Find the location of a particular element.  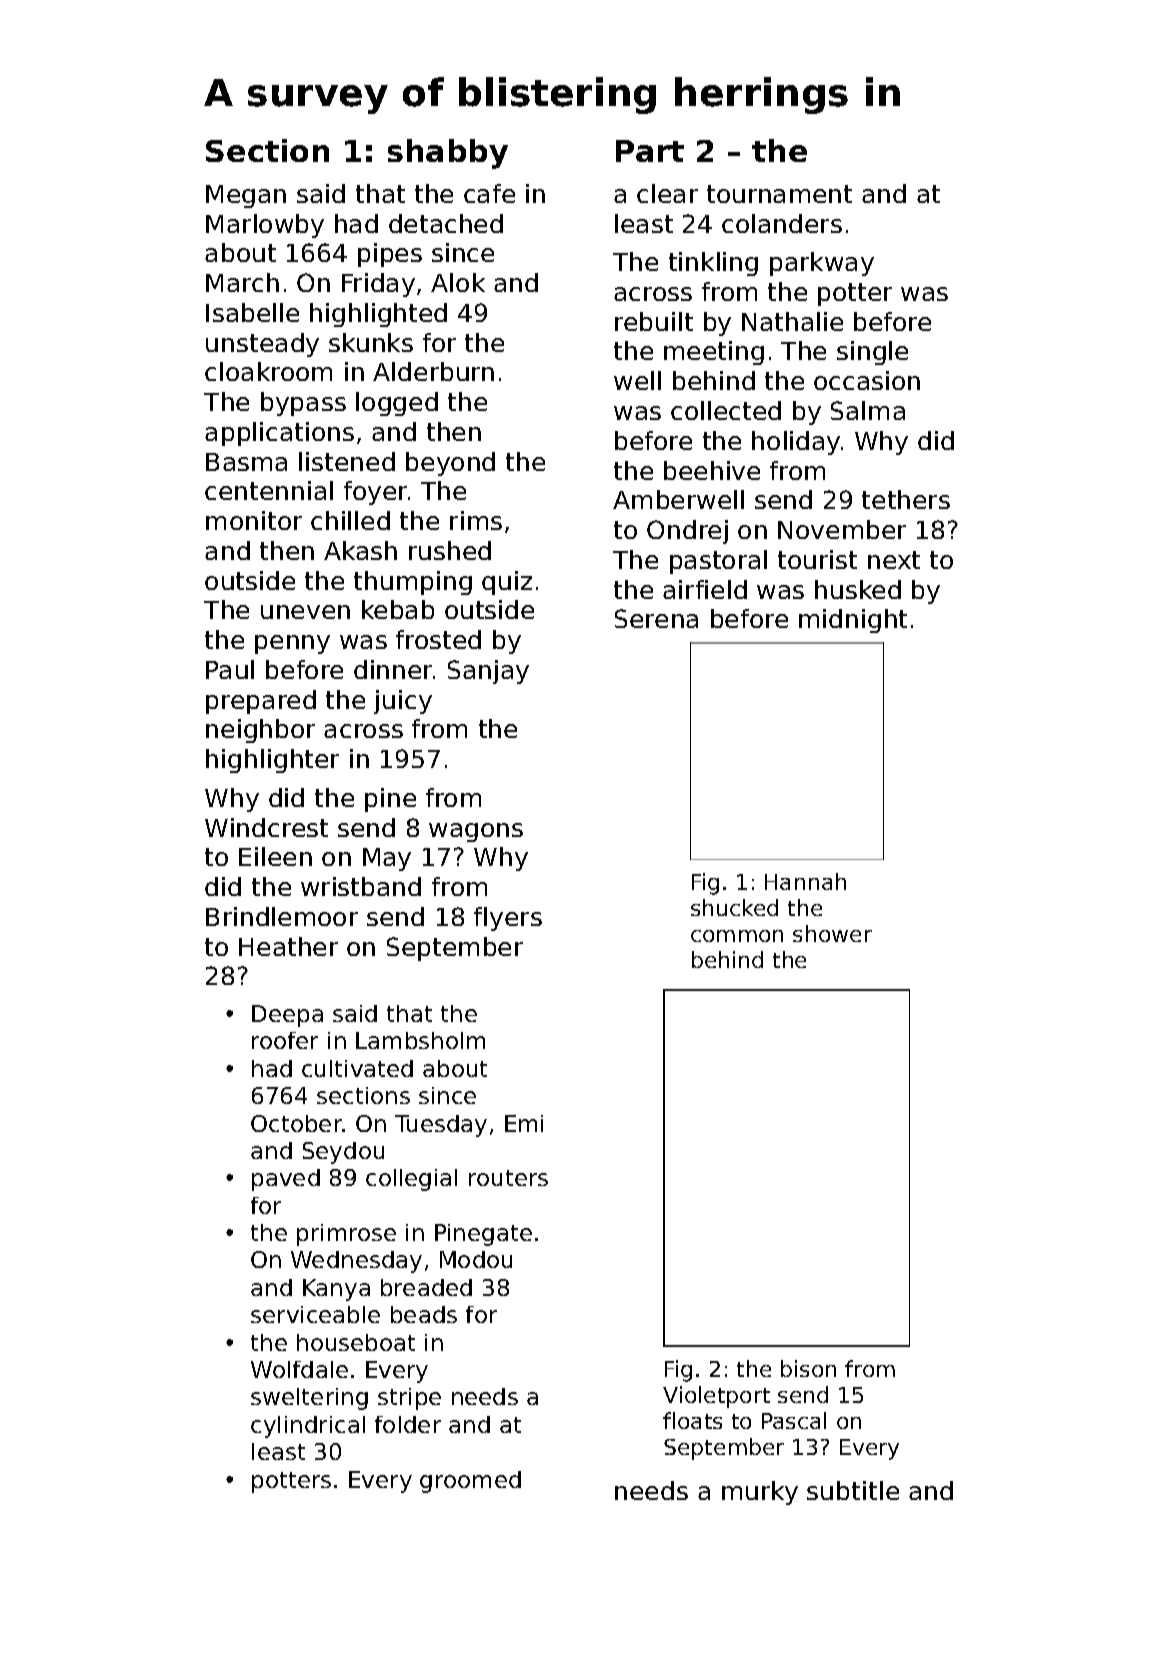

Eileen is located at coordinates (275, 856).
